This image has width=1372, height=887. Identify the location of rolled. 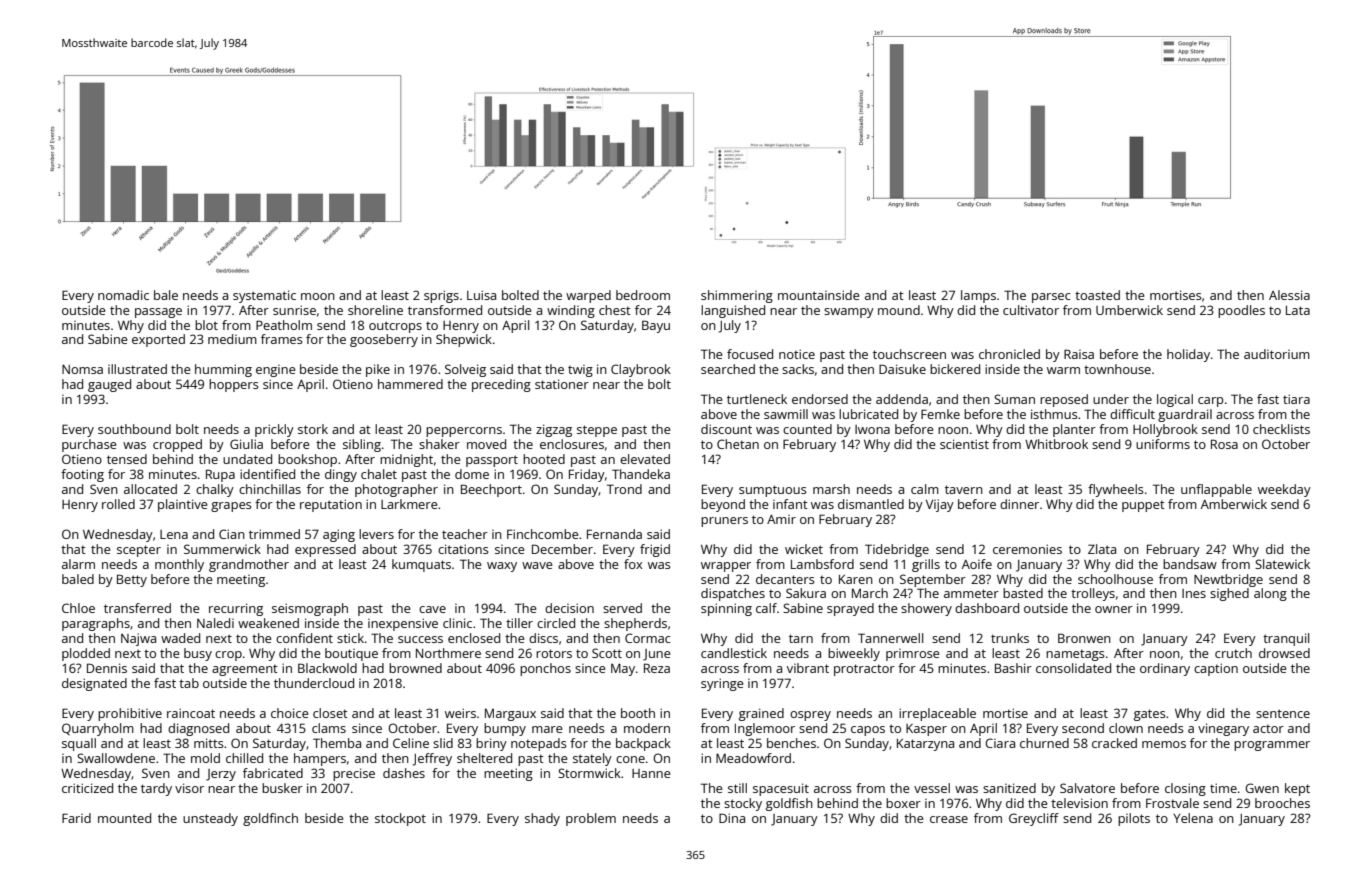
(118, 504).
